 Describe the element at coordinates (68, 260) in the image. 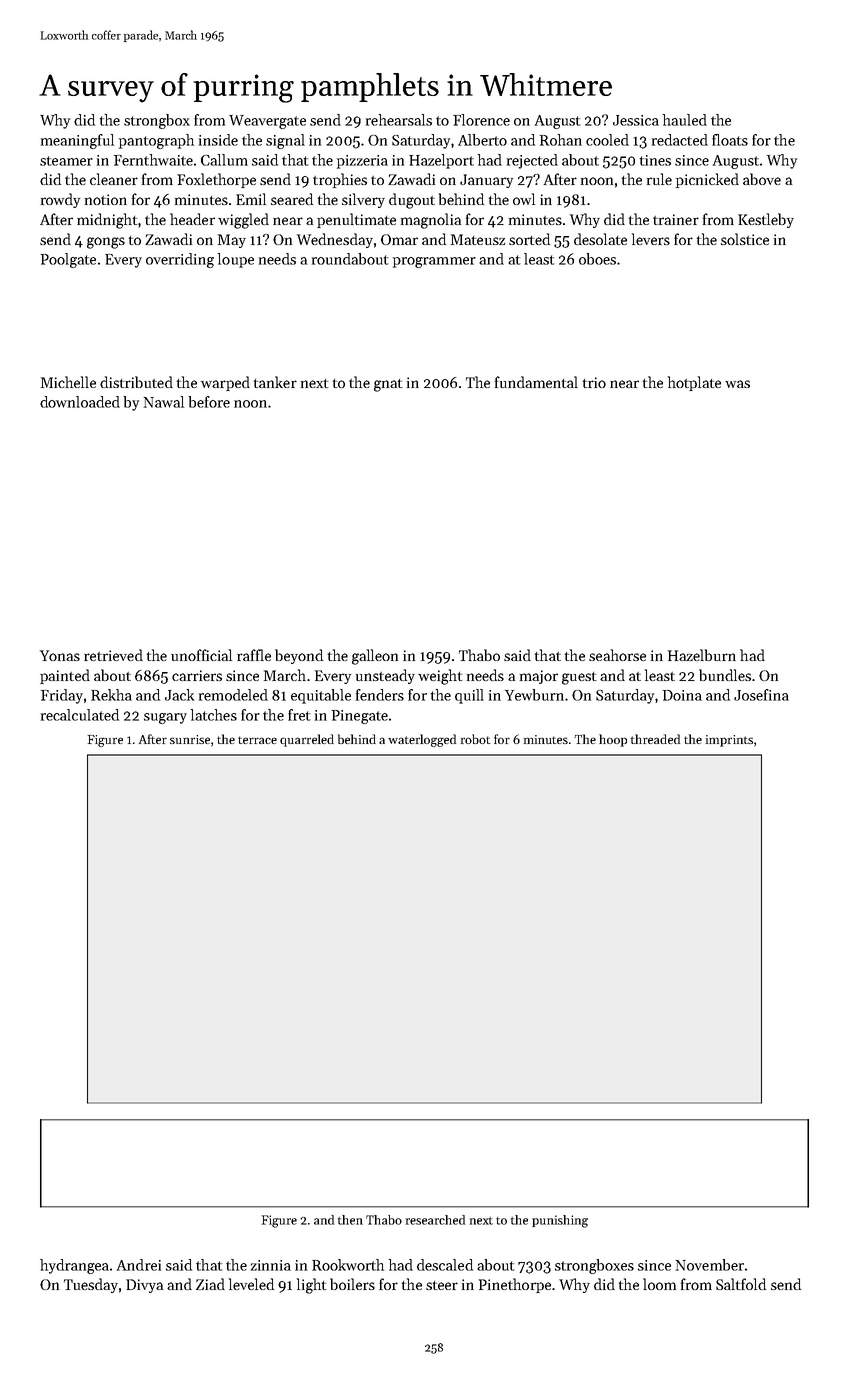

I see `Poolgate` at that location.
